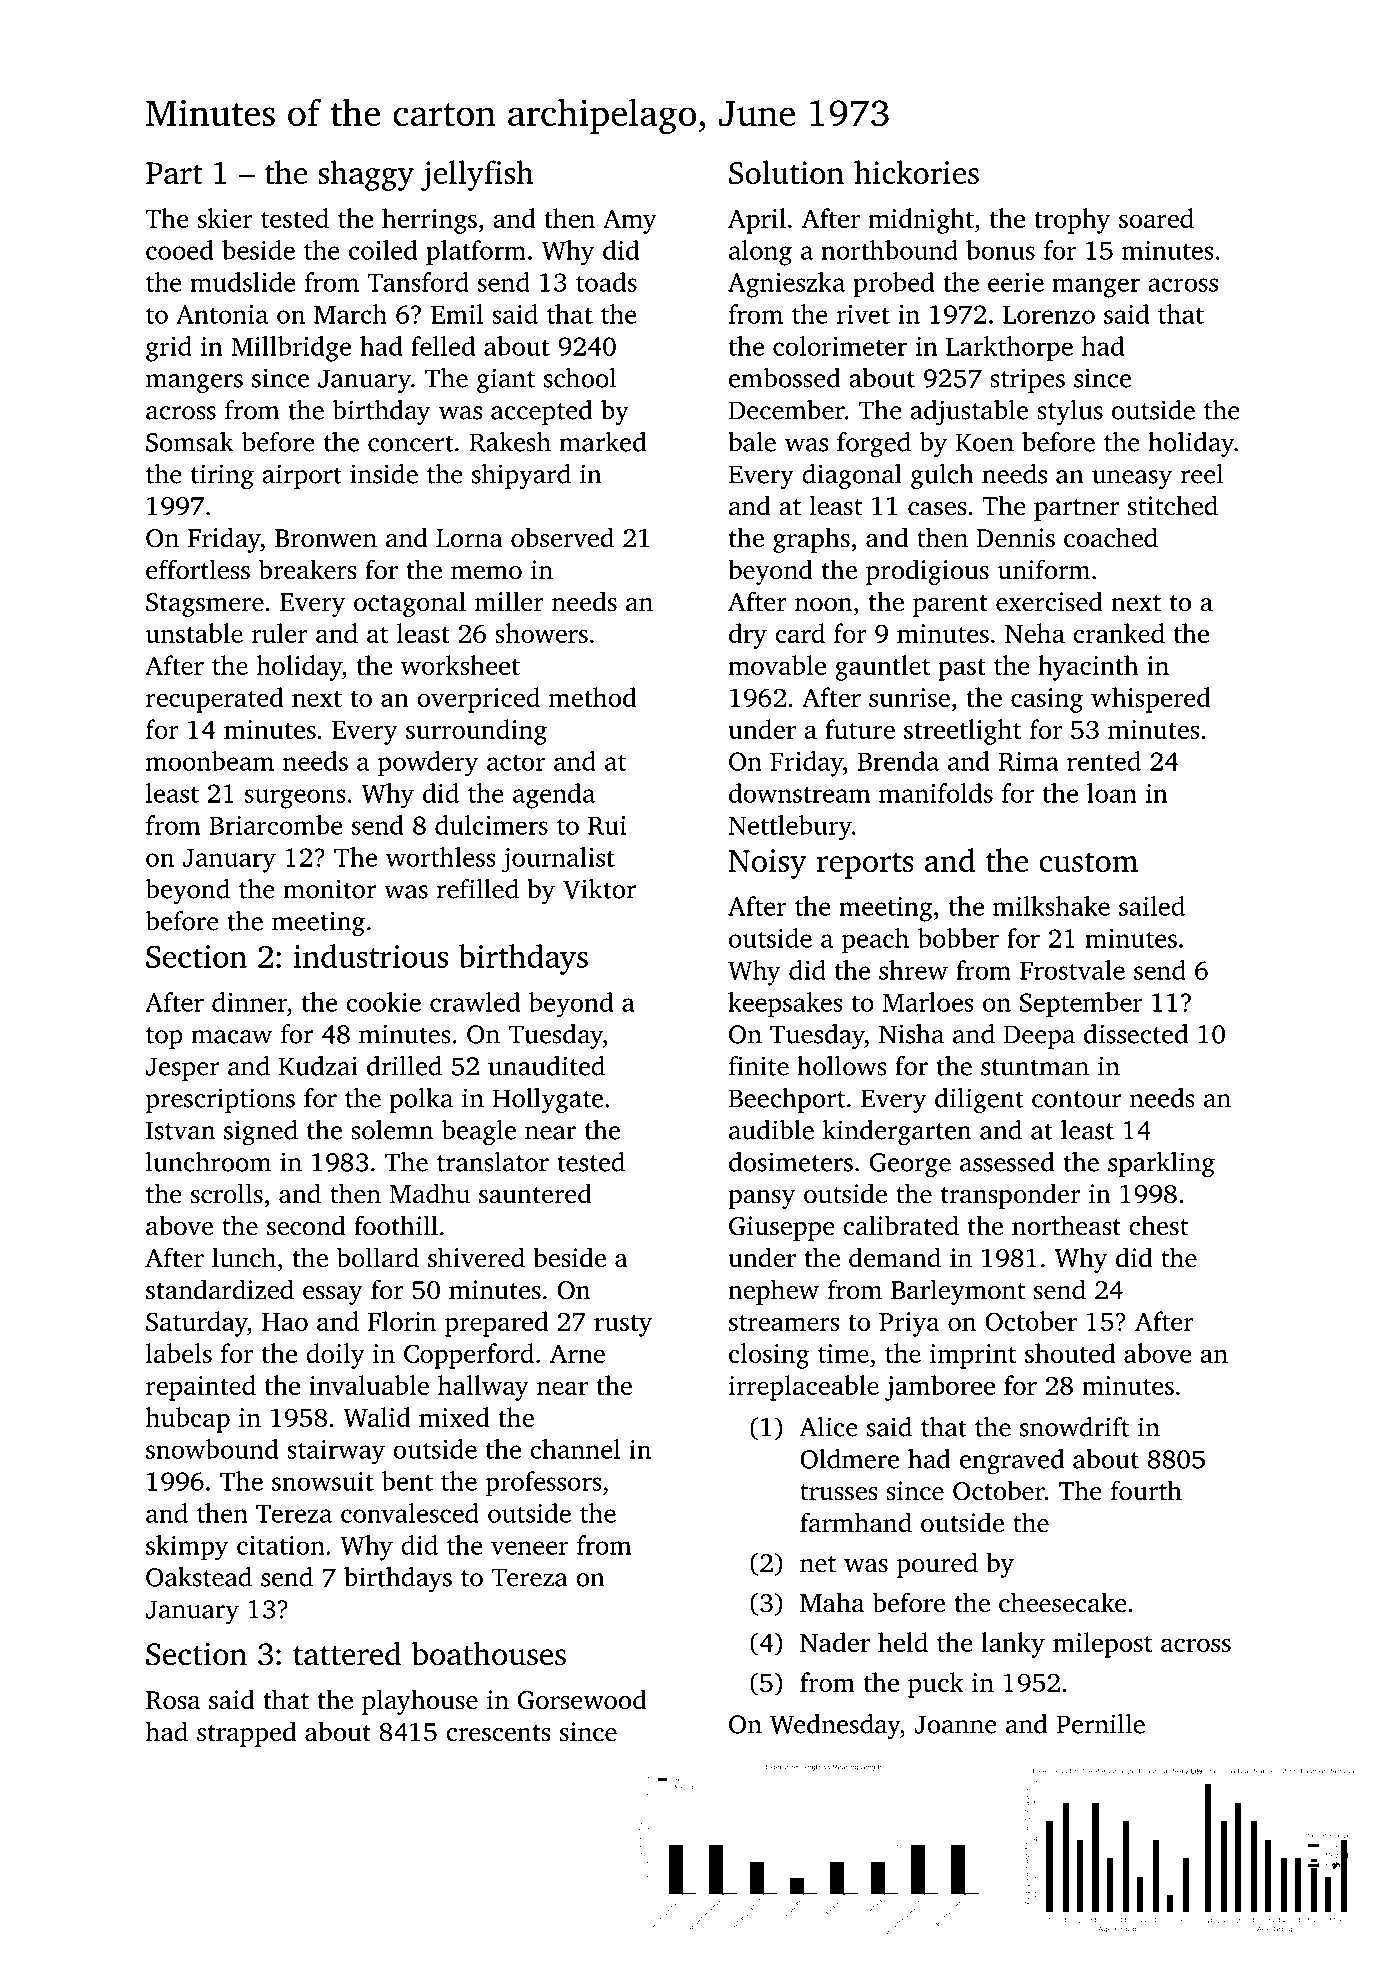 This screenshot has width=1386, height=1969. Describe the element at coordinates (1156, 218) in the screenshot. I see `soared` at that location.
